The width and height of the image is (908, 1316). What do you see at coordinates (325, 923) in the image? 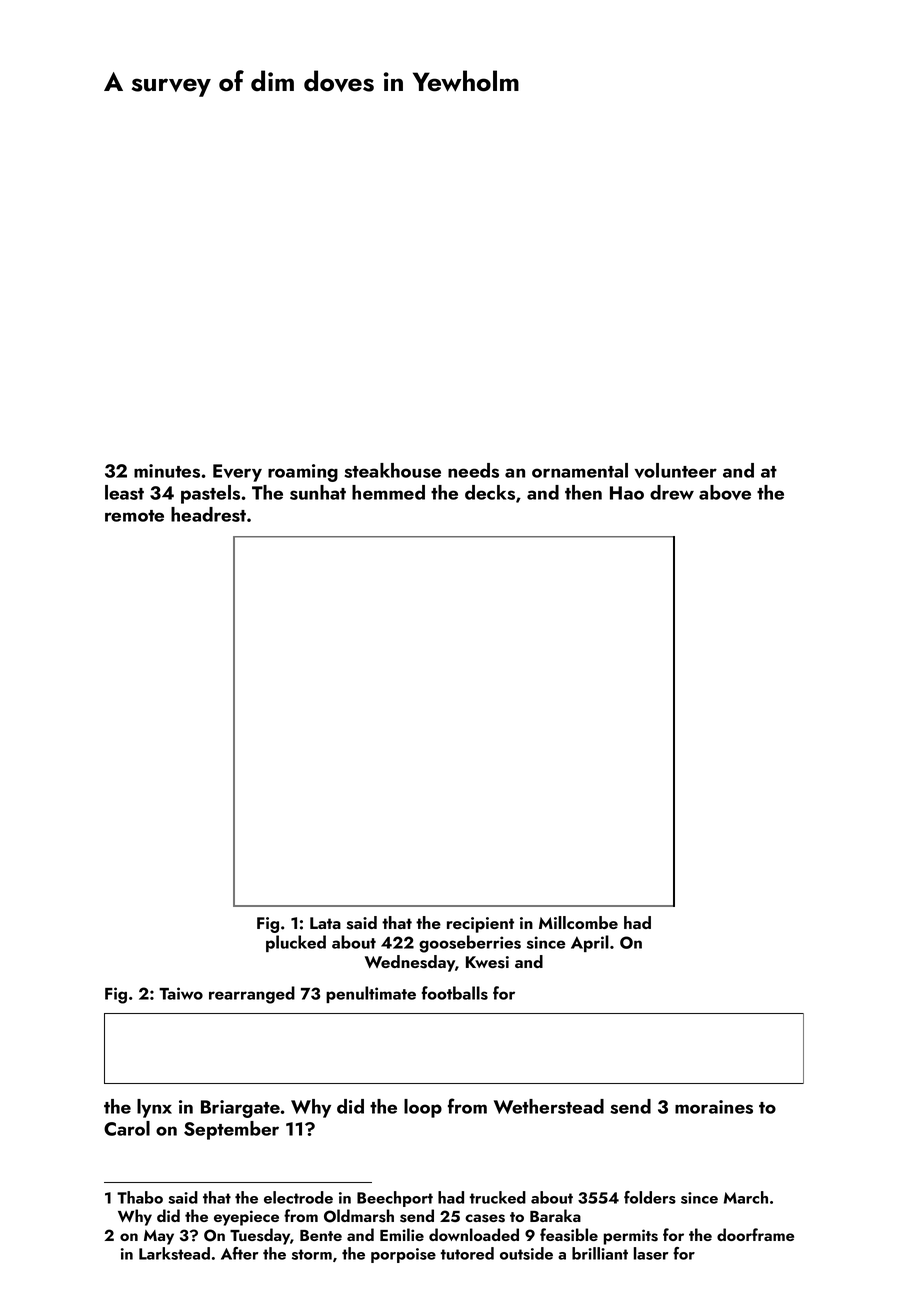
I see `Lata` at bounding box center [325, 923].
